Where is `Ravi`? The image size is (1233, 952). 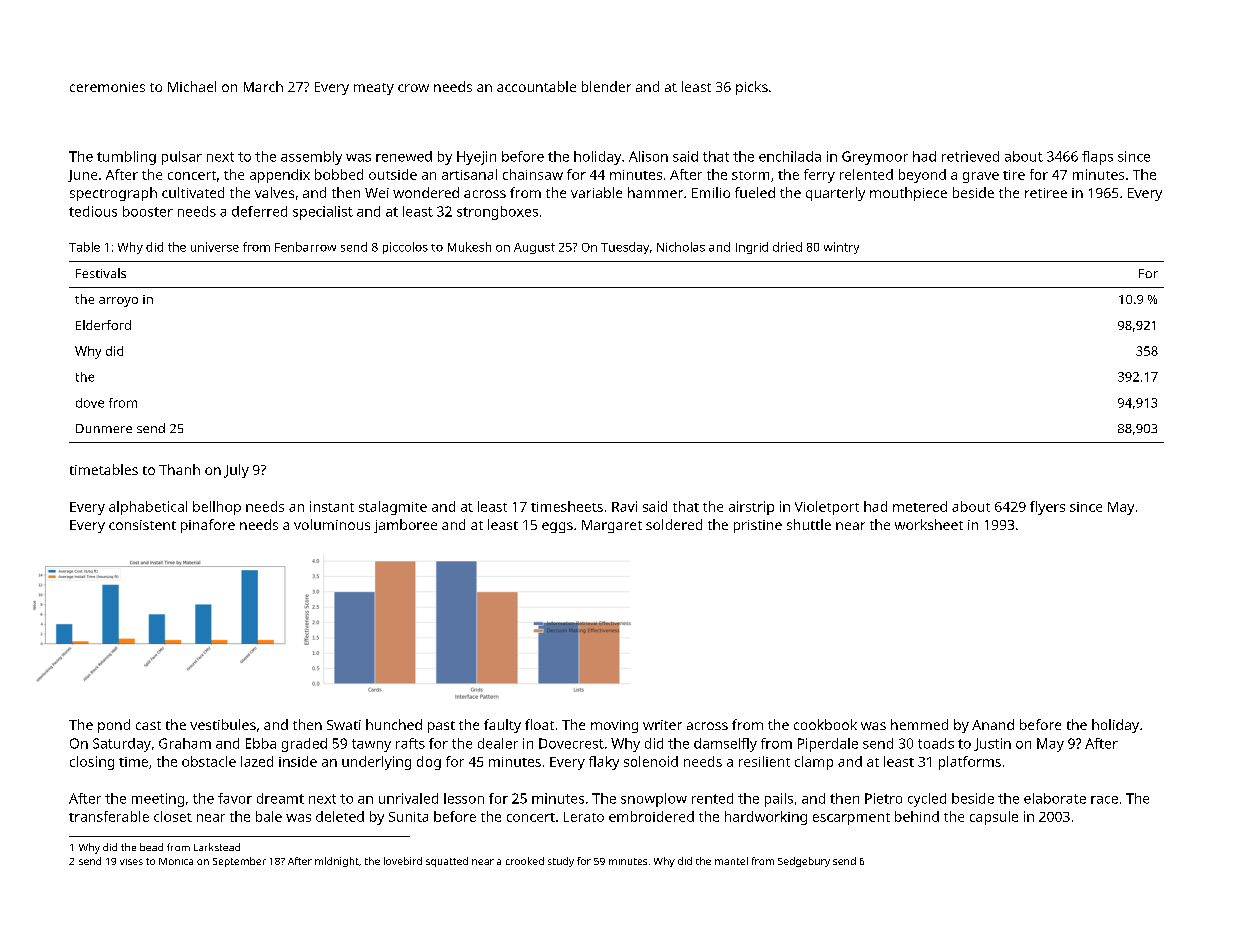
Ravi is located at coordinates (624, 506).
